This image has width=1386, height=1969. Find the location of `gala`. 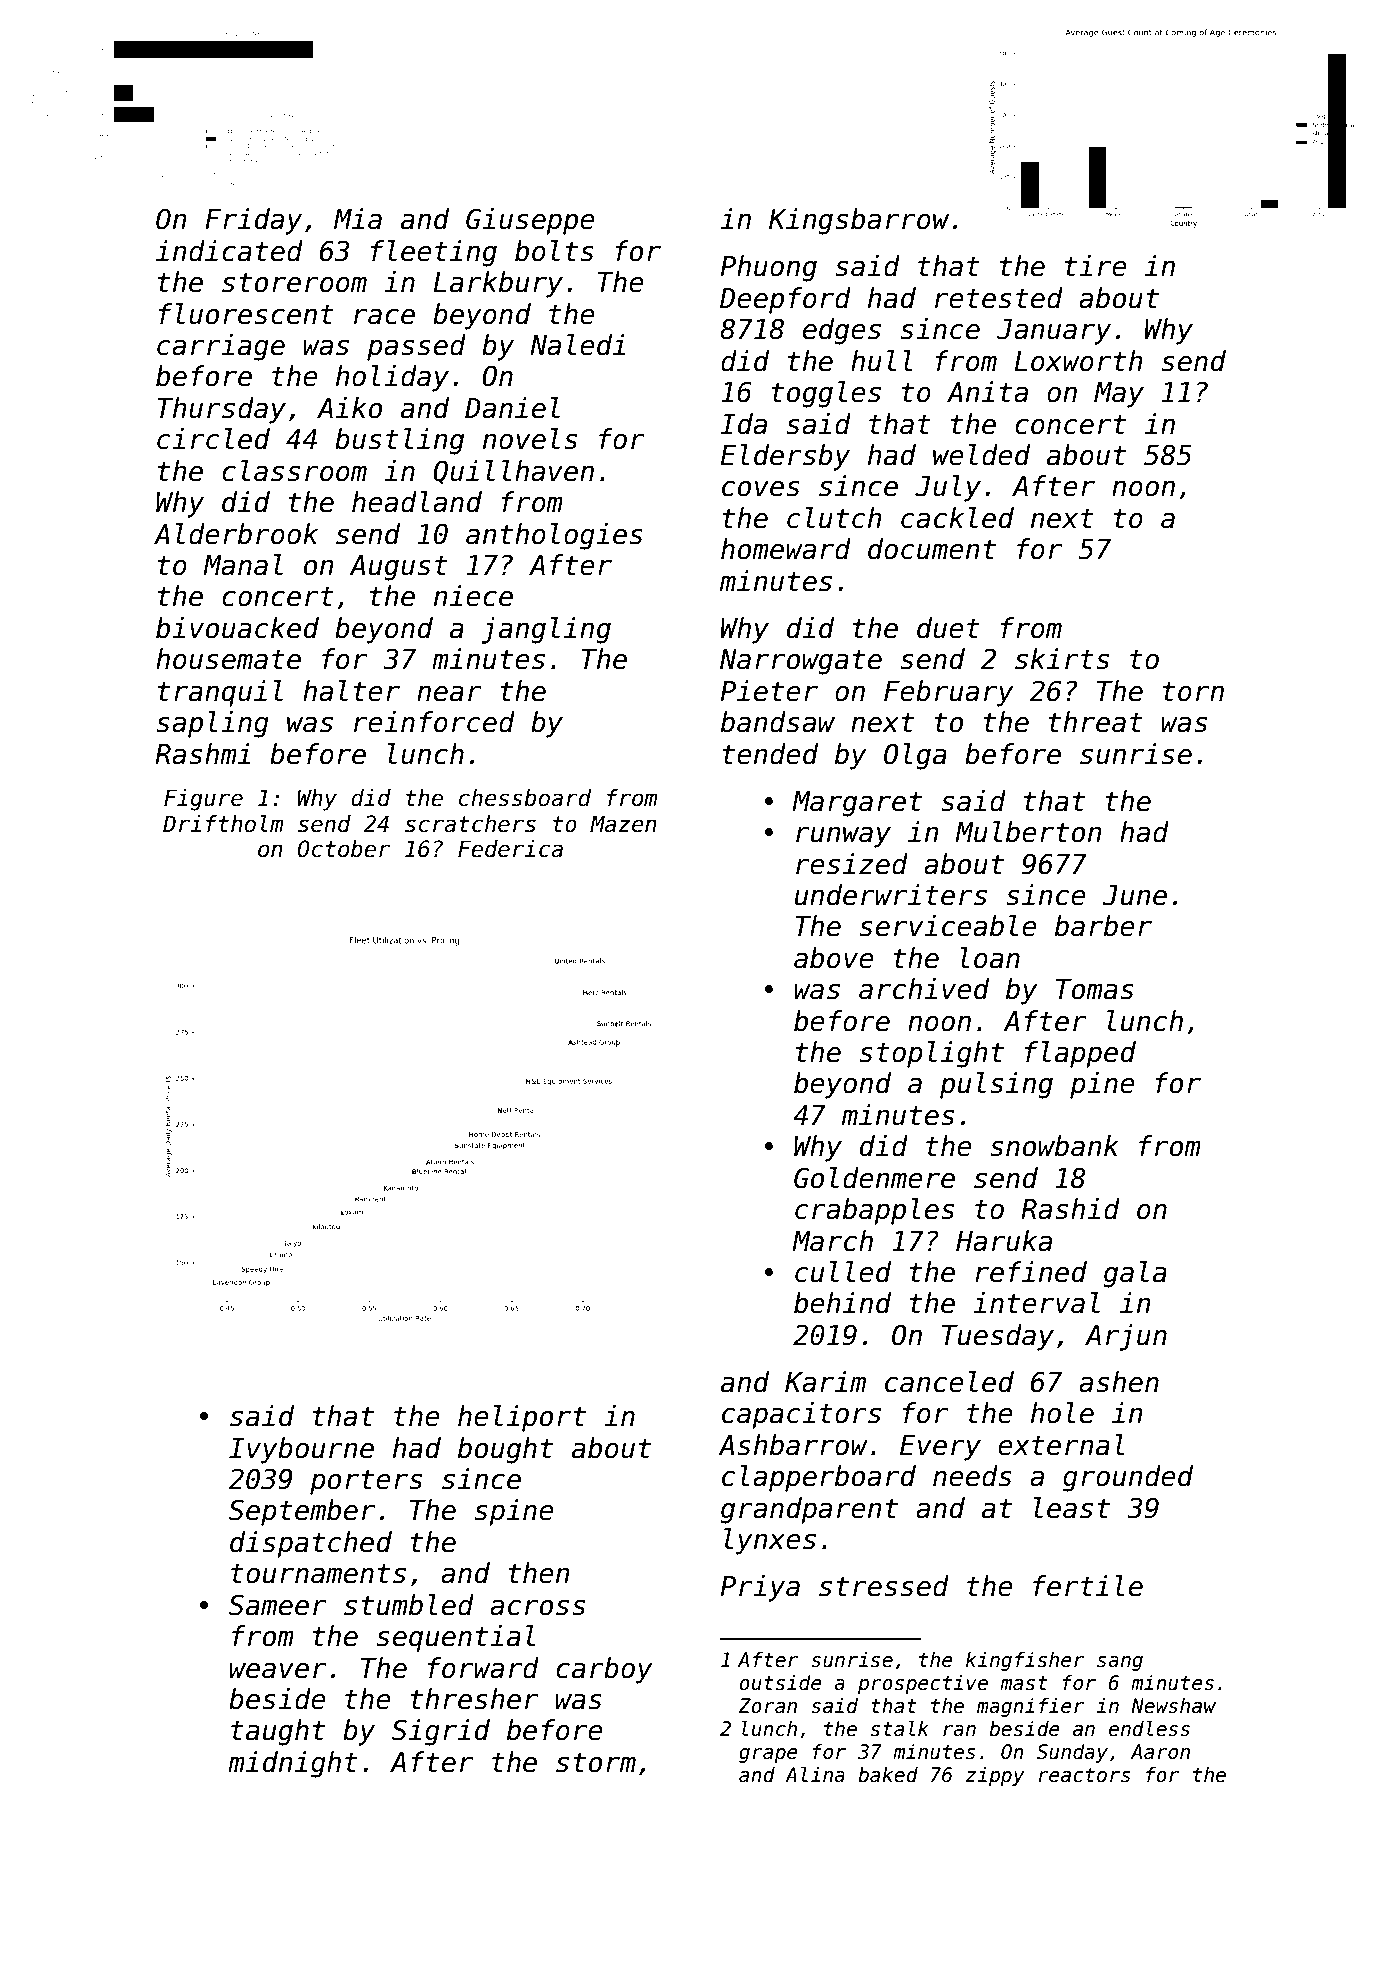

gala is located at coordinates (1135, 1274).
